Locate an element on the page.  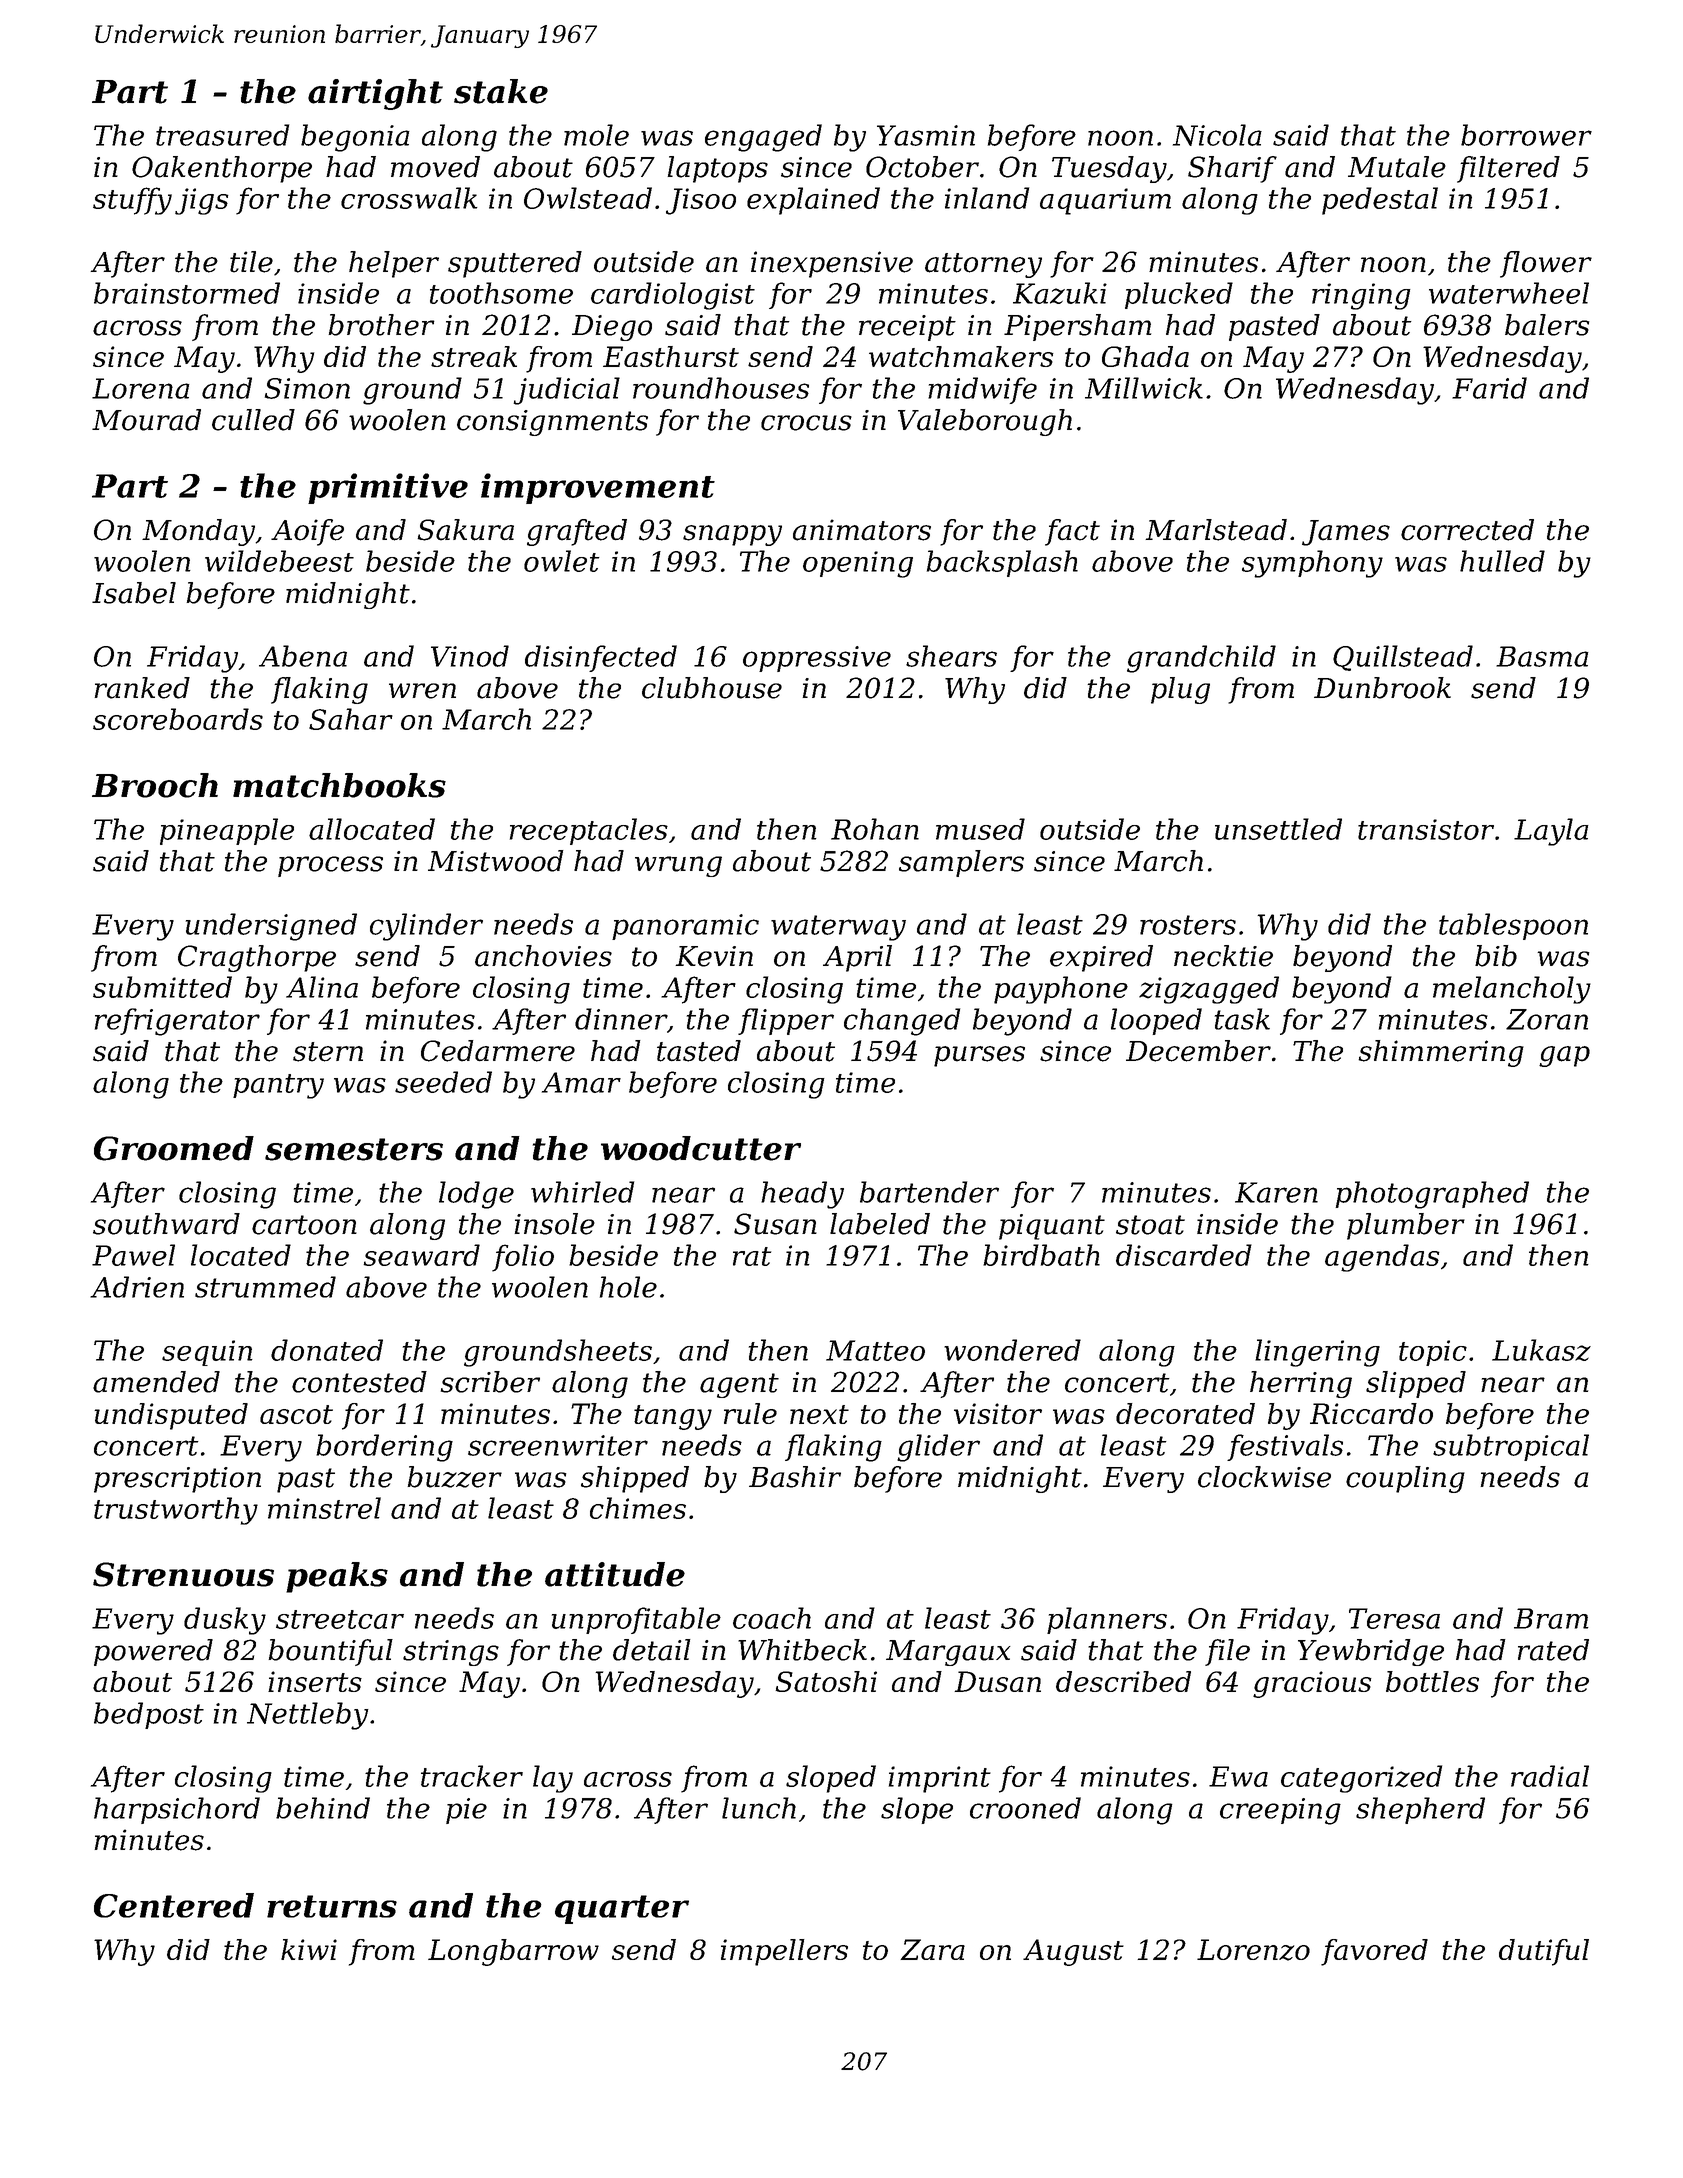
receptacles is located at coordinates (589, 831).
